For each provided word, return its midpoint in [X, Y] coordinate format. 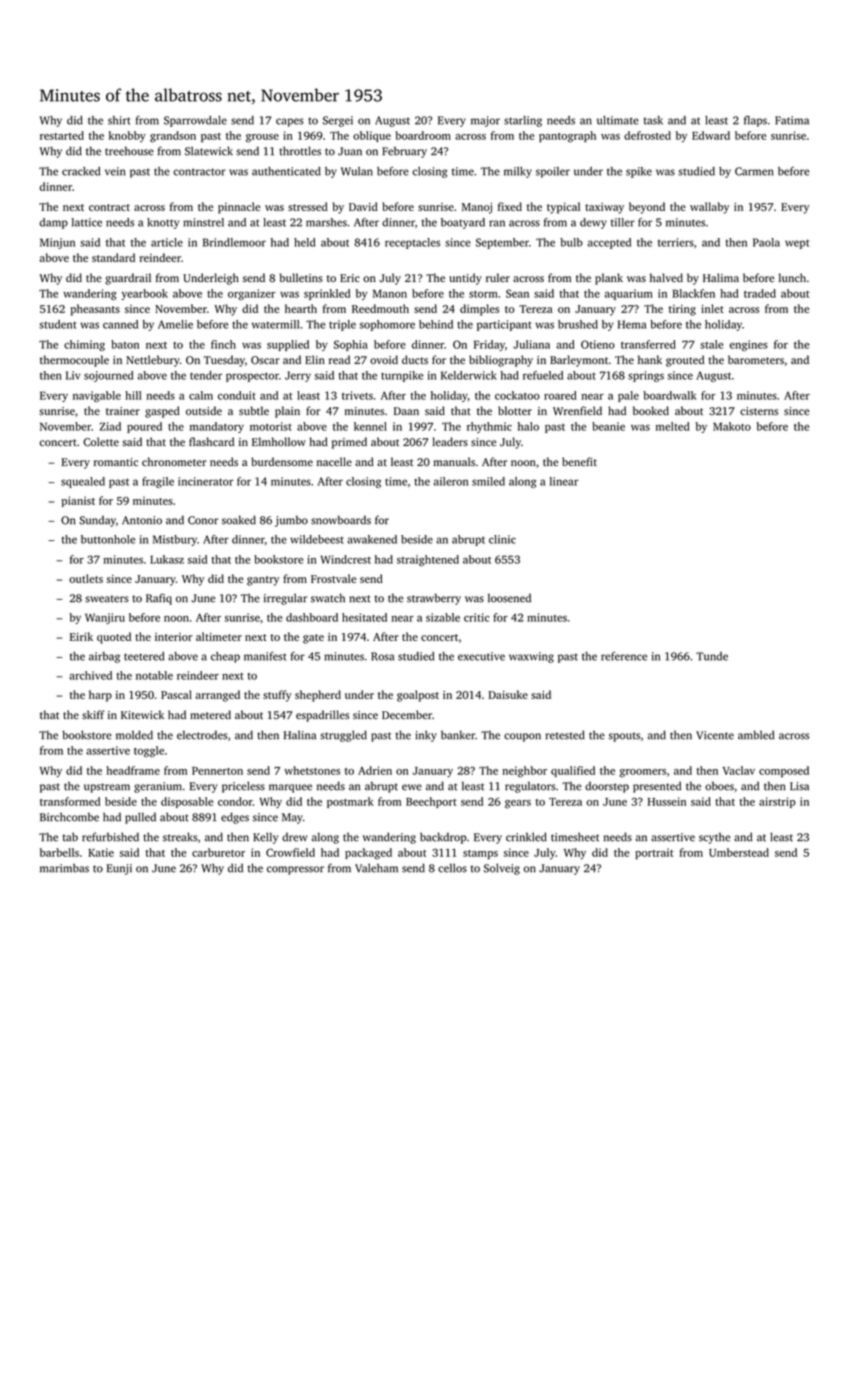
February [404, 152]
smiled [488, 481]
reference [624, 656]
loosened [509, 598]
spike [639, 172]
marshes [326, 222]
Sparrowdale [195, 121]
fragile [158, 482]
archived [90, 675]
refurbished [110, 837]
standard [113, 257]
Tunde [712, 656]
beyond [647, 208]
